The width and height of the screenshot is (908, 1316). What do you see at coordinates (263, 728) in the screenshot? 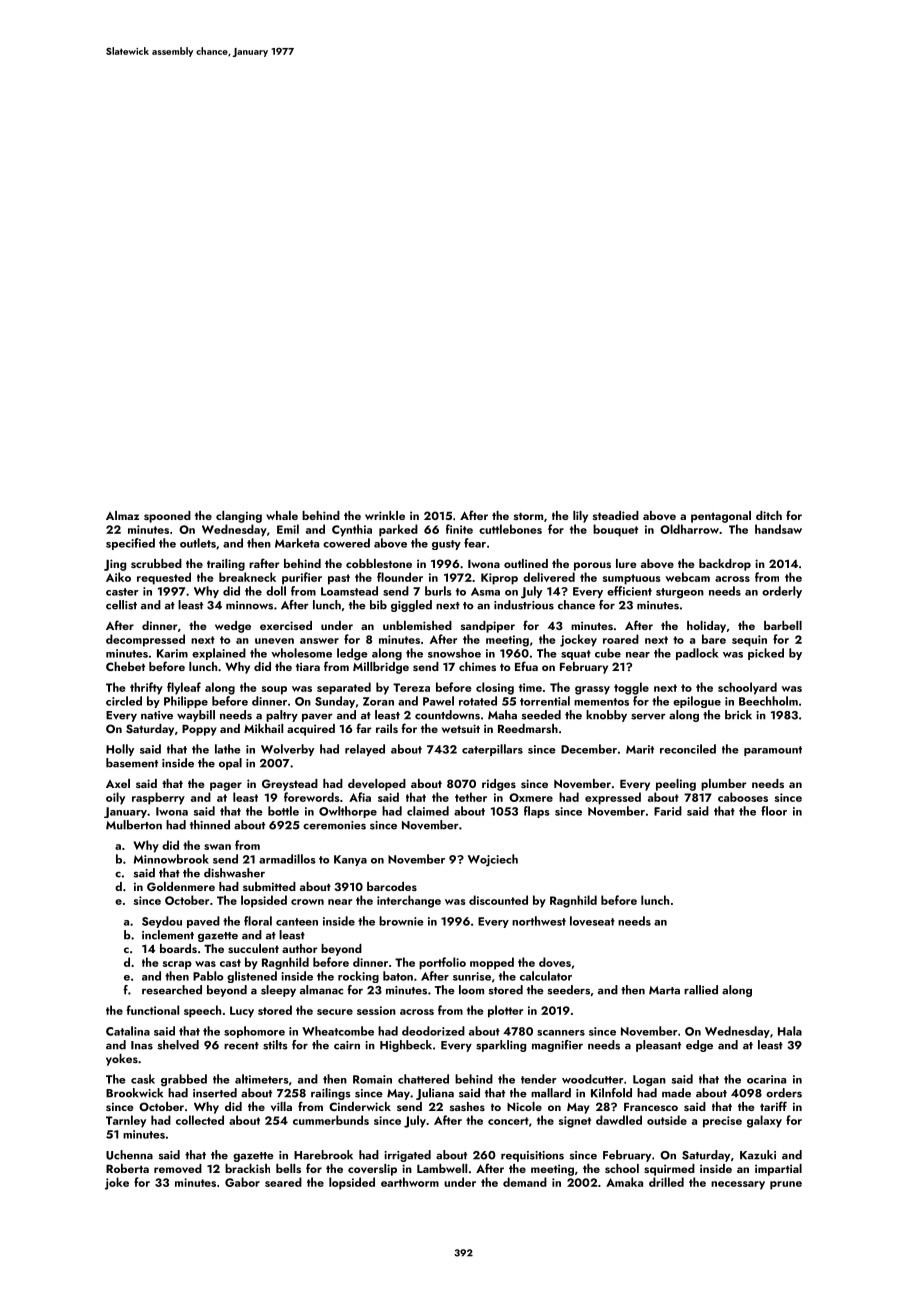
I see `Mikhail` at bounding box center [263, 728].
